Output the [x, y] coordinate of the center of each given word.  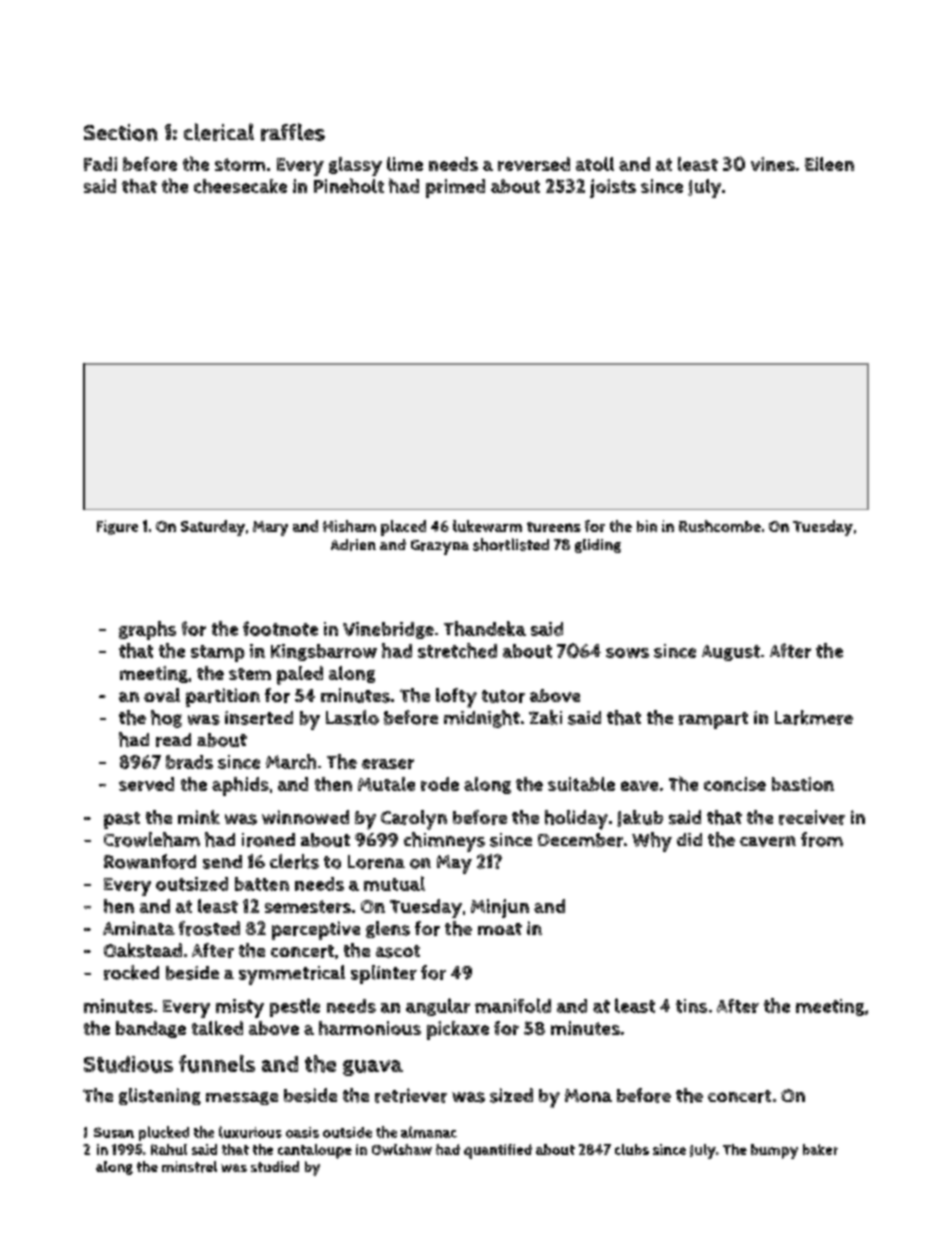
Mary [270, 528]
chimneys [444, 842]
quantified [498, 1151]
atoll [595, 164]
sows [627, 653]
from [822, 839]
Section [121, 132]
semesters [308, 906]
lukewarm [487, 526]
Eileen [829, 164]
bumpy [774, 1151]
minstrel [189, 1167]
